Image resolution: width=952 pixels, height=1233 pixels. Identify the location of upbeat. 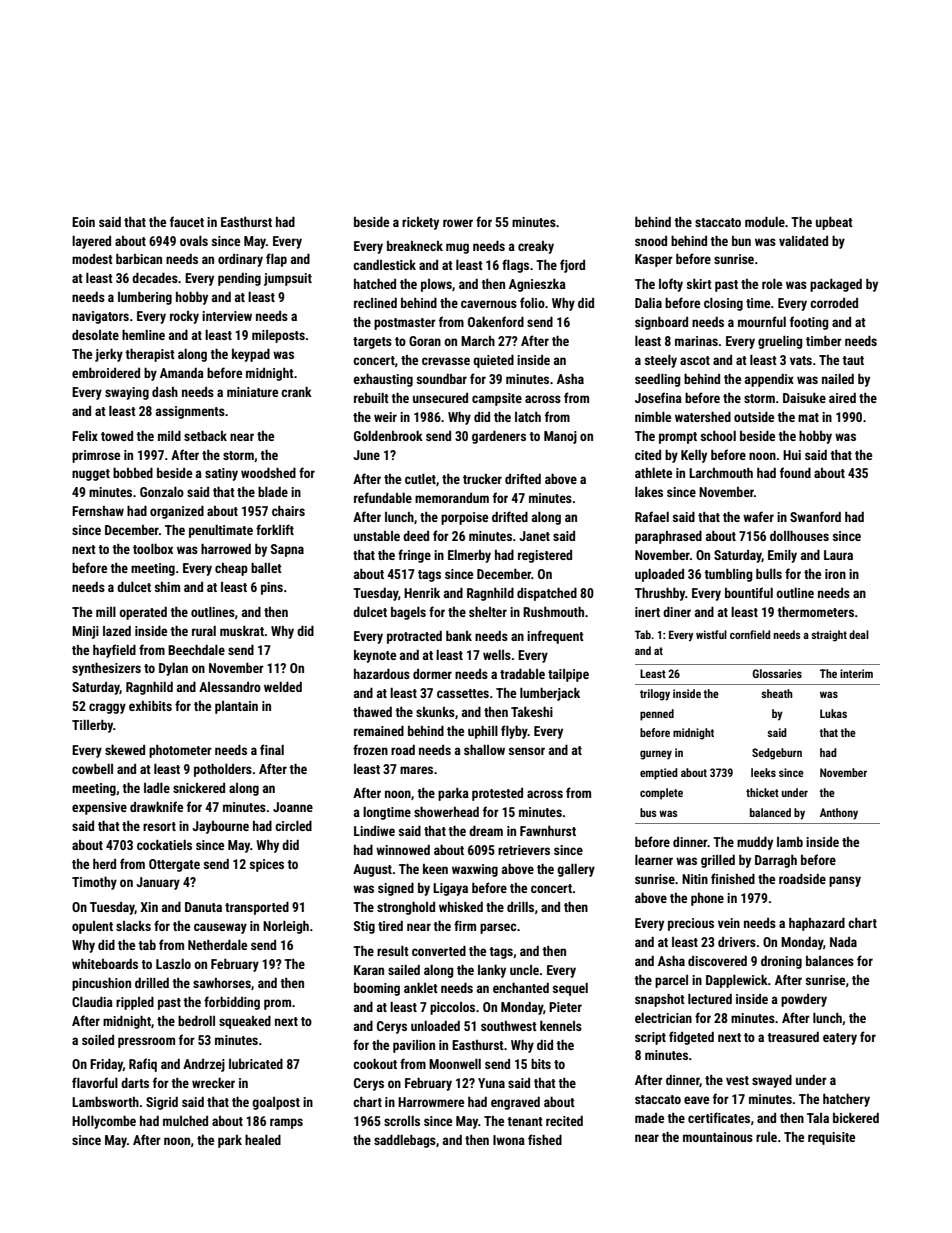
(834, 223).
